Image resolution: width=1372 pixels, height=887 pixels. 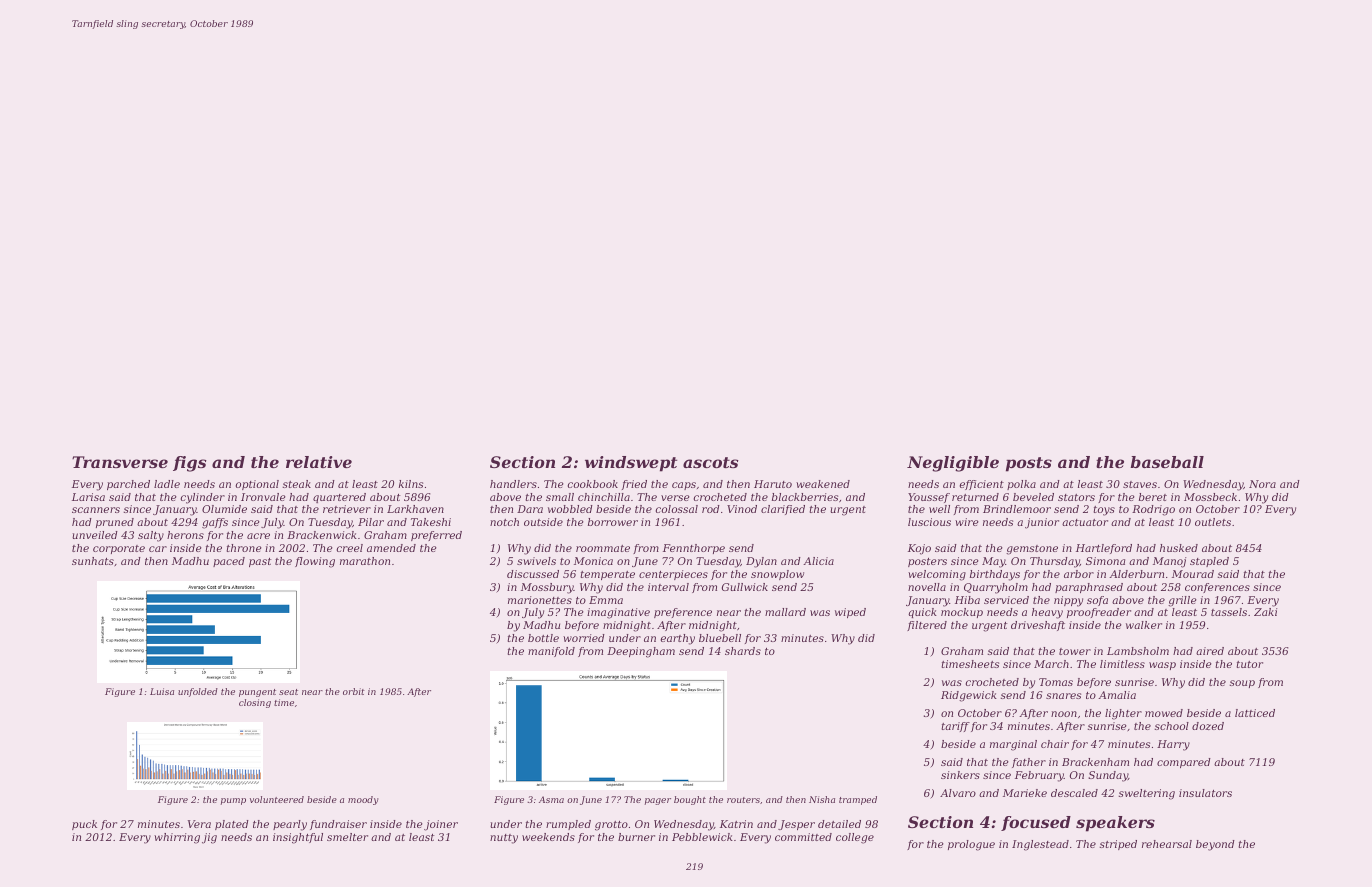 What do you see at coordinates (203, 498) in the image?
I see `cylinder` at bounding box center [203, 498].
